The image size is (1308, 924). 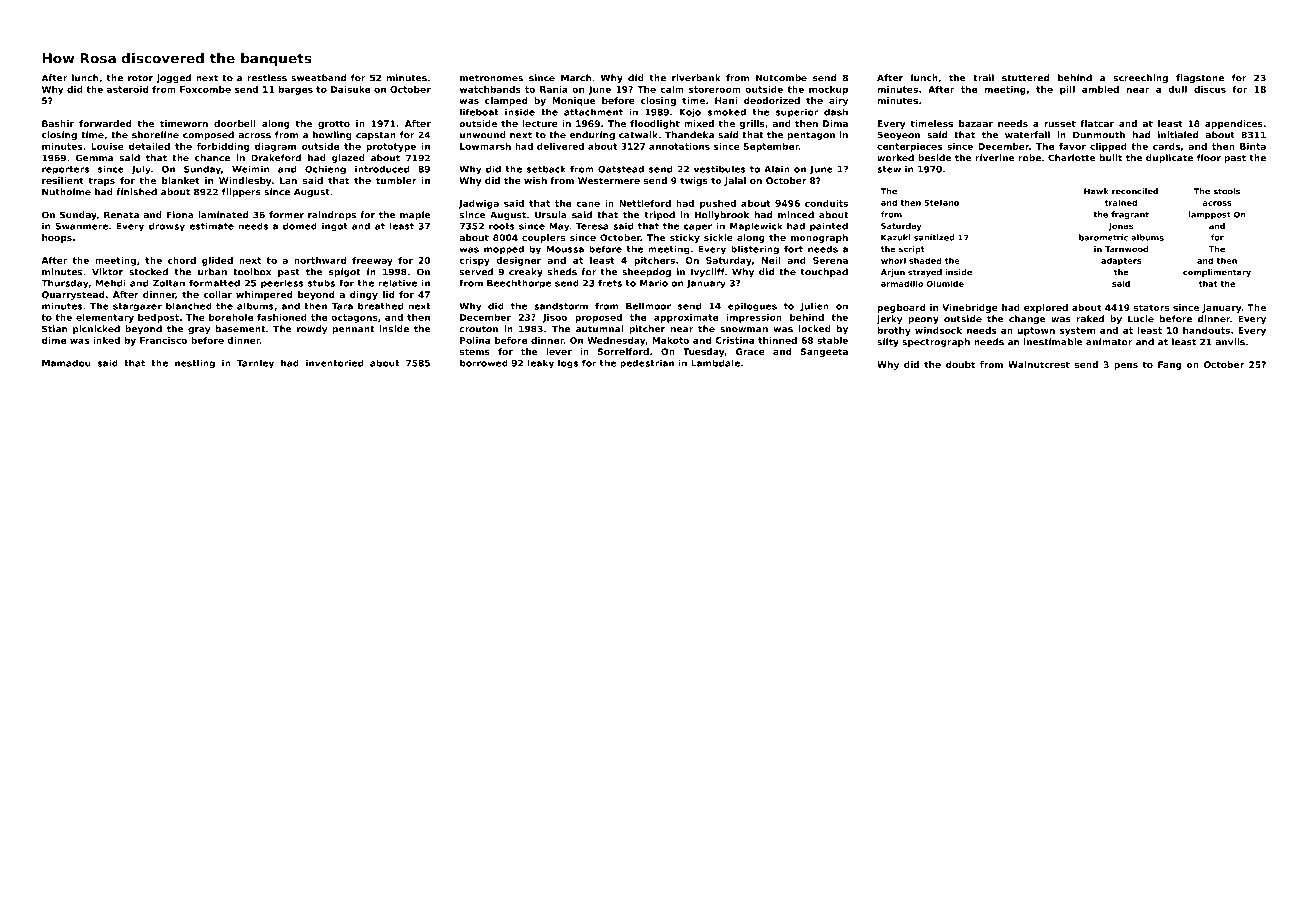 What do you see at coordinates (107, 272) in the screenshot?
I see `Viktor` at bounding box center [107, 272].
